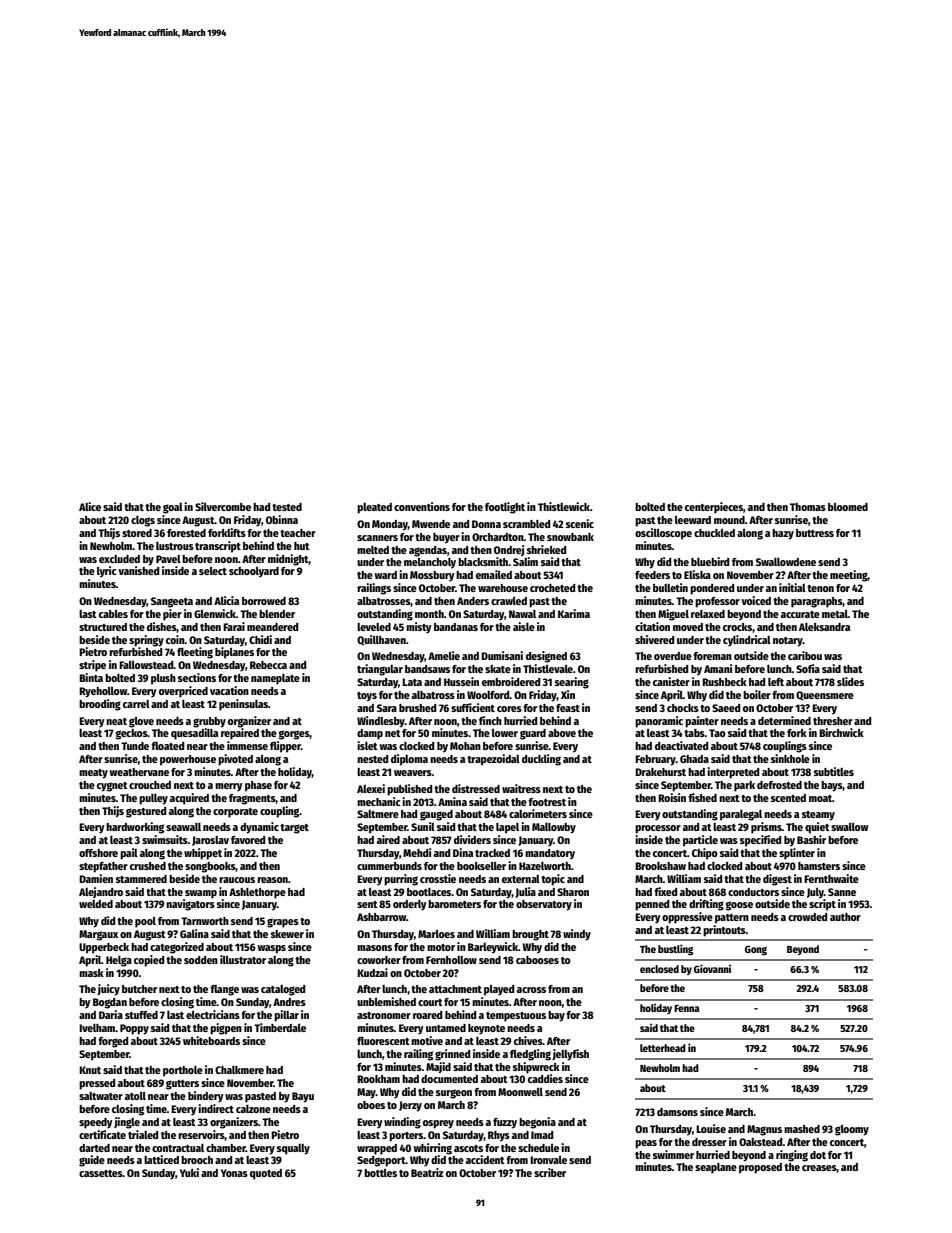 Image resolution: width=952 pixels, height=1233 pixels. I want to click on notary, so click(788, 642).
